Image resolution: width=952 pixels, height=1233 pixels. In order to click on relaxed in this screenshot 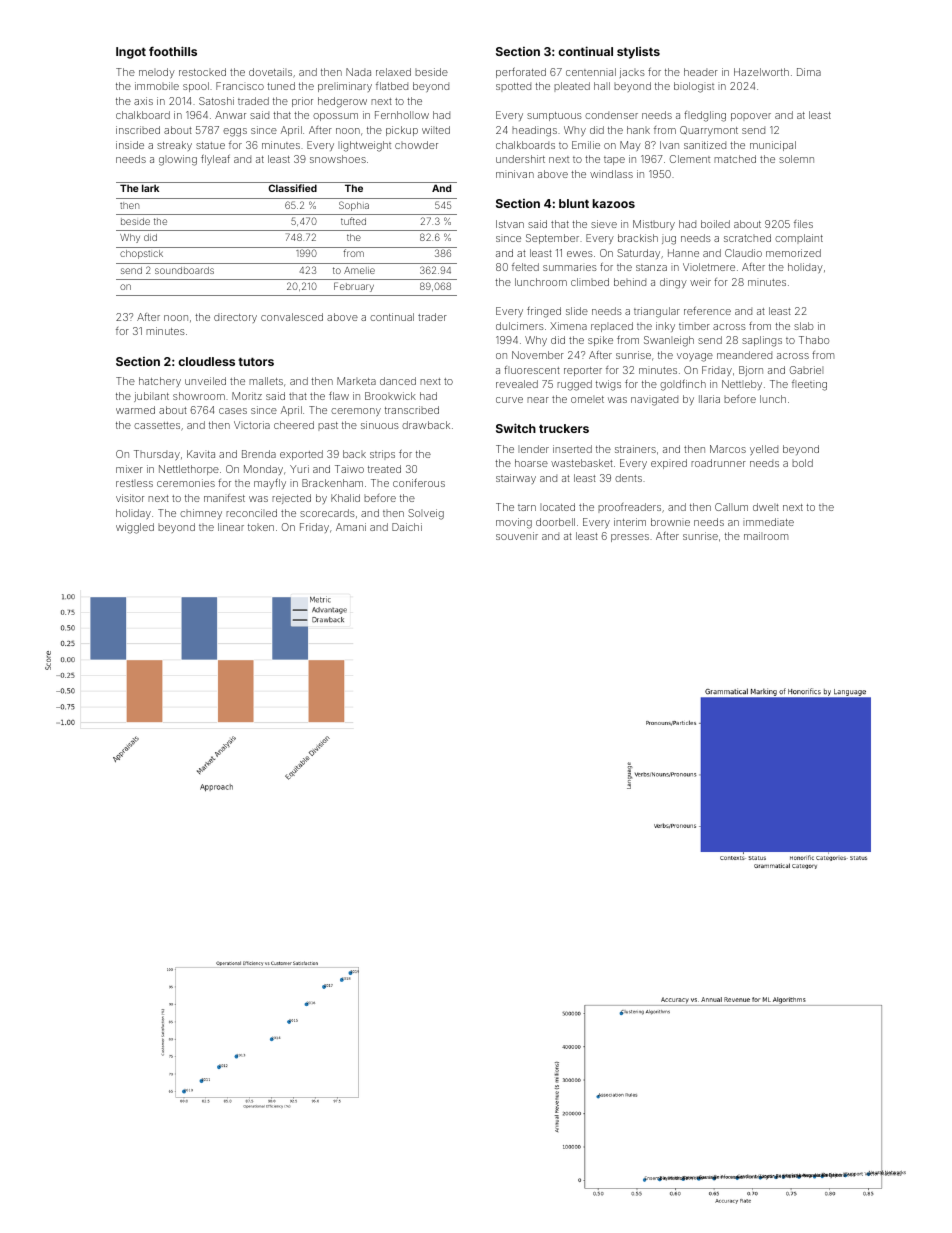, I will do `click(393, 72)`.
